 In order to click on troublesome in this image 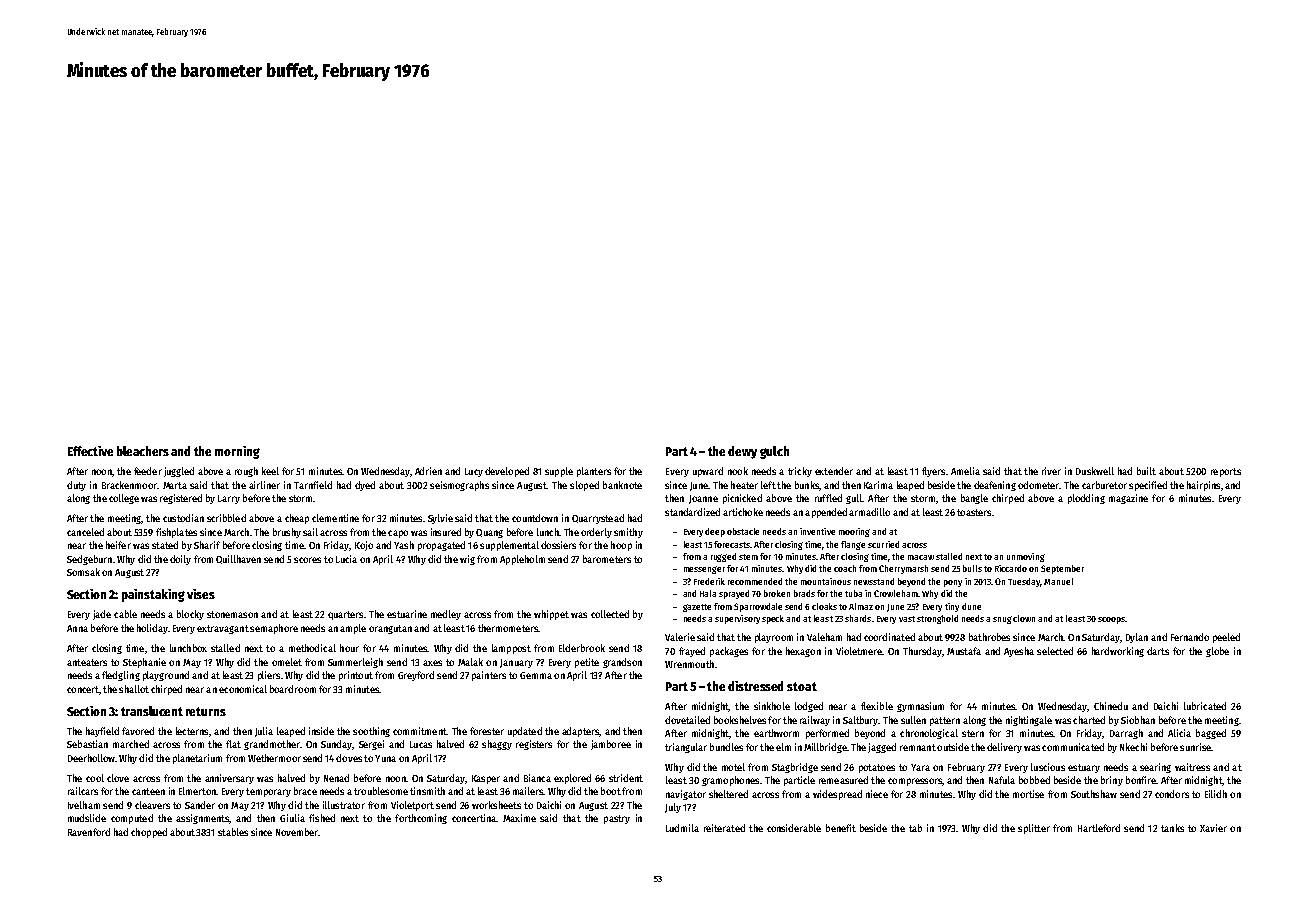, I will do `click(381, 791)`.
